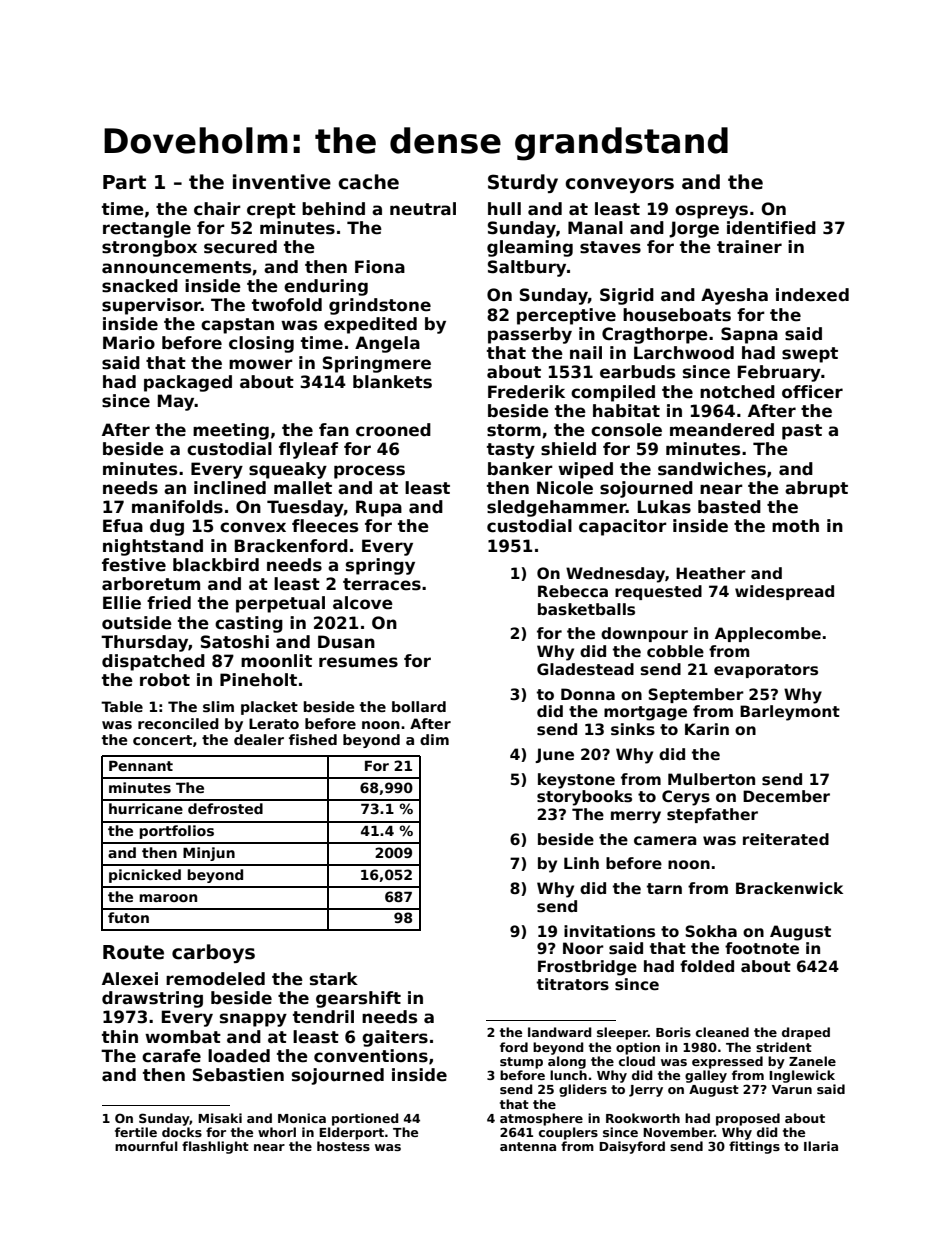 This page has height=1233, width=952. I want to click on Frostbridge, so click(587, 968).
